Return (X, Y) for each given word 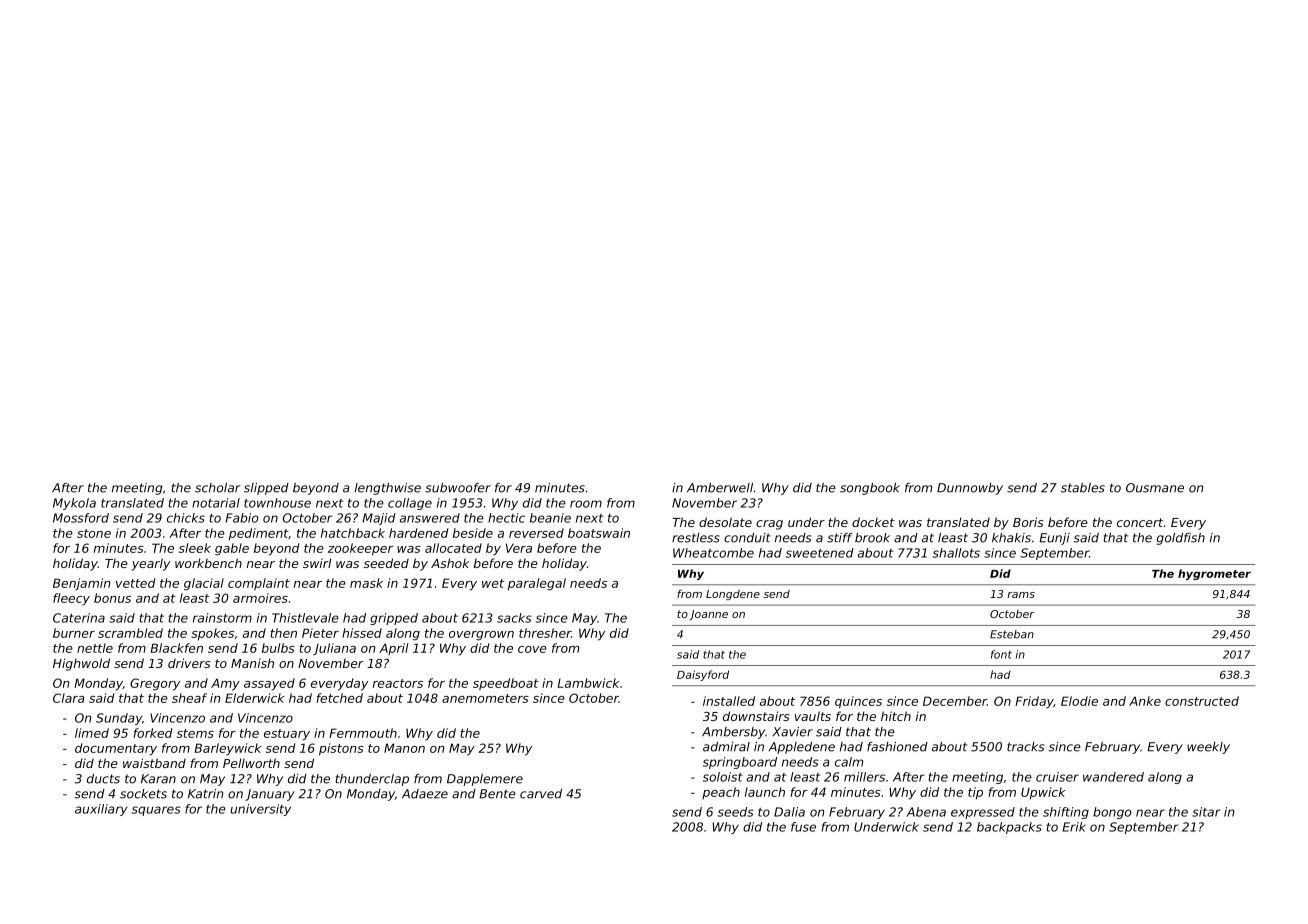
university (260, 810)
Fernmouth (363, 733)
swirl (317, 563)
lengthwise (388, 489)
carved (541, 794)
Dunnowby (970, 489)
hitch (896, 716)
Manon (404, 748)
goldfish (1181, 539)
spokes (212, 634)
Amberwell (720, 488)
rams (1021, 595)
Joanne (708, 615)
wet (493, 583)
